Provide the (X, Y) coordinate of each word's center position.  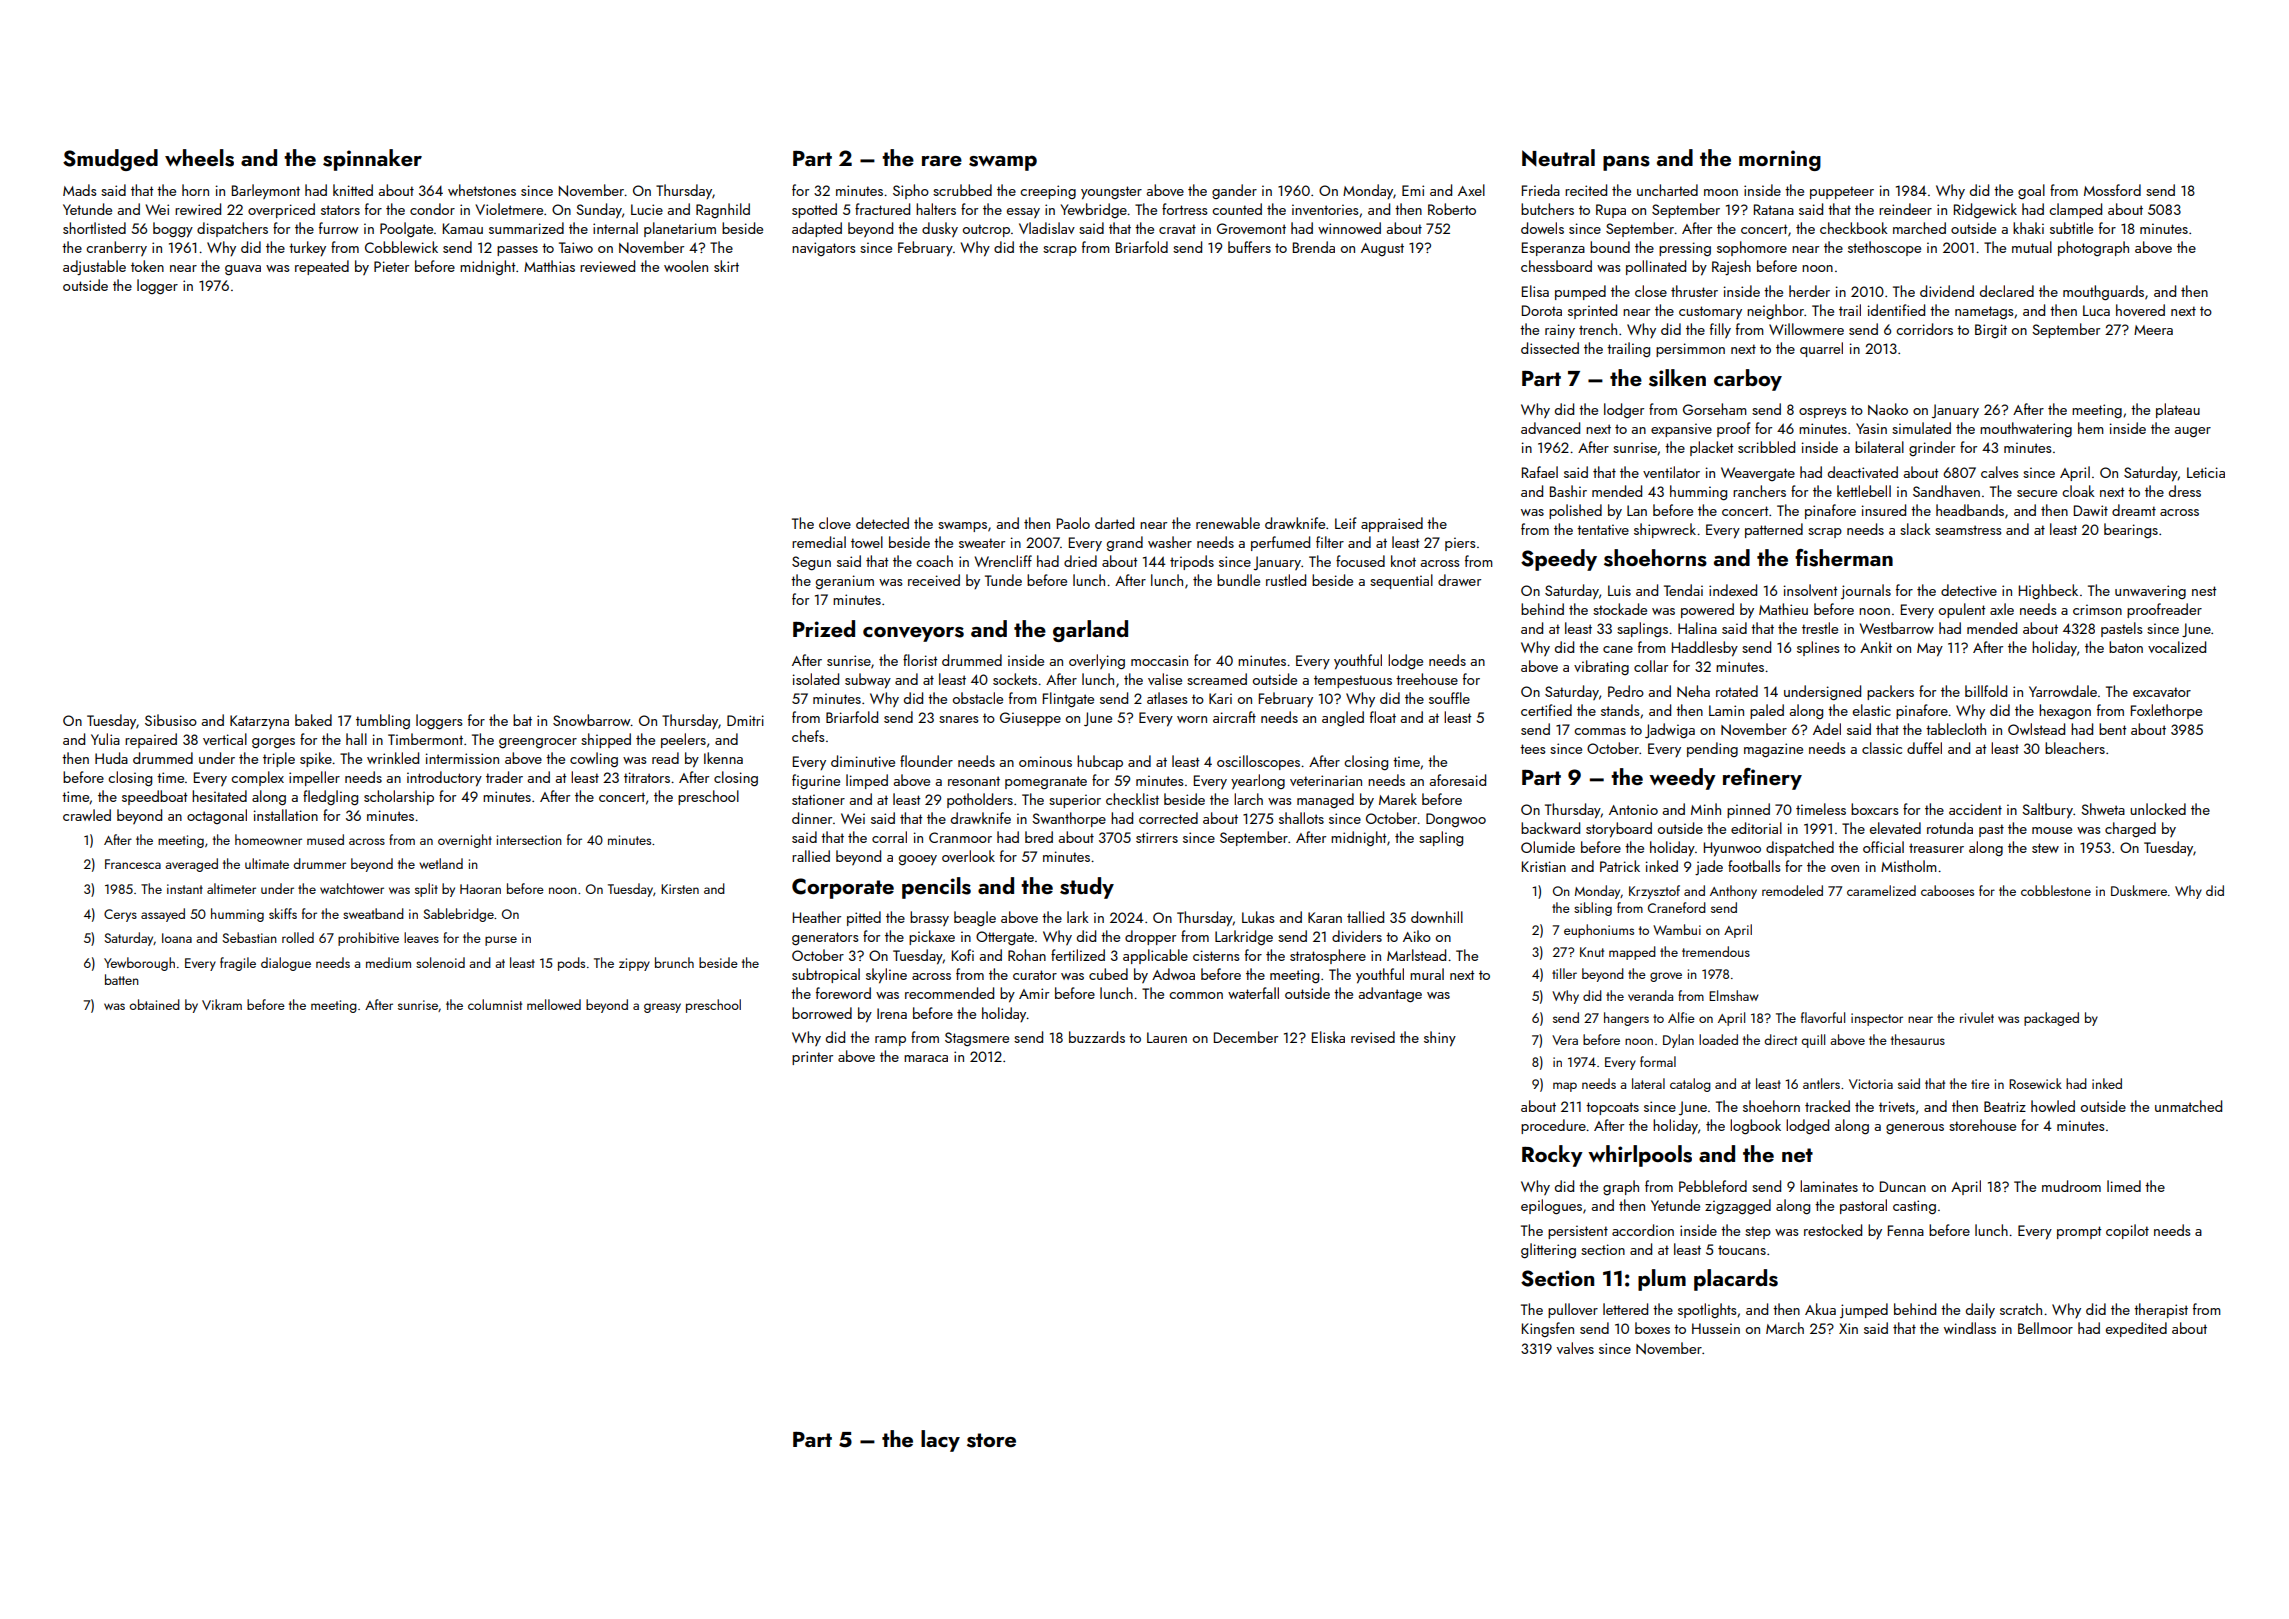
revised (1373, 1037)
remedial (819, 542)
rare (942, 161)
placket (1712, 448)
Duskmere (2139, 890)
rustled (1286, 580)
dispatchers (232, 229)
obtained (155, 1004)
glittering (1548, 1251)
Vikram (222, 1004)
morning (1780, 160)
